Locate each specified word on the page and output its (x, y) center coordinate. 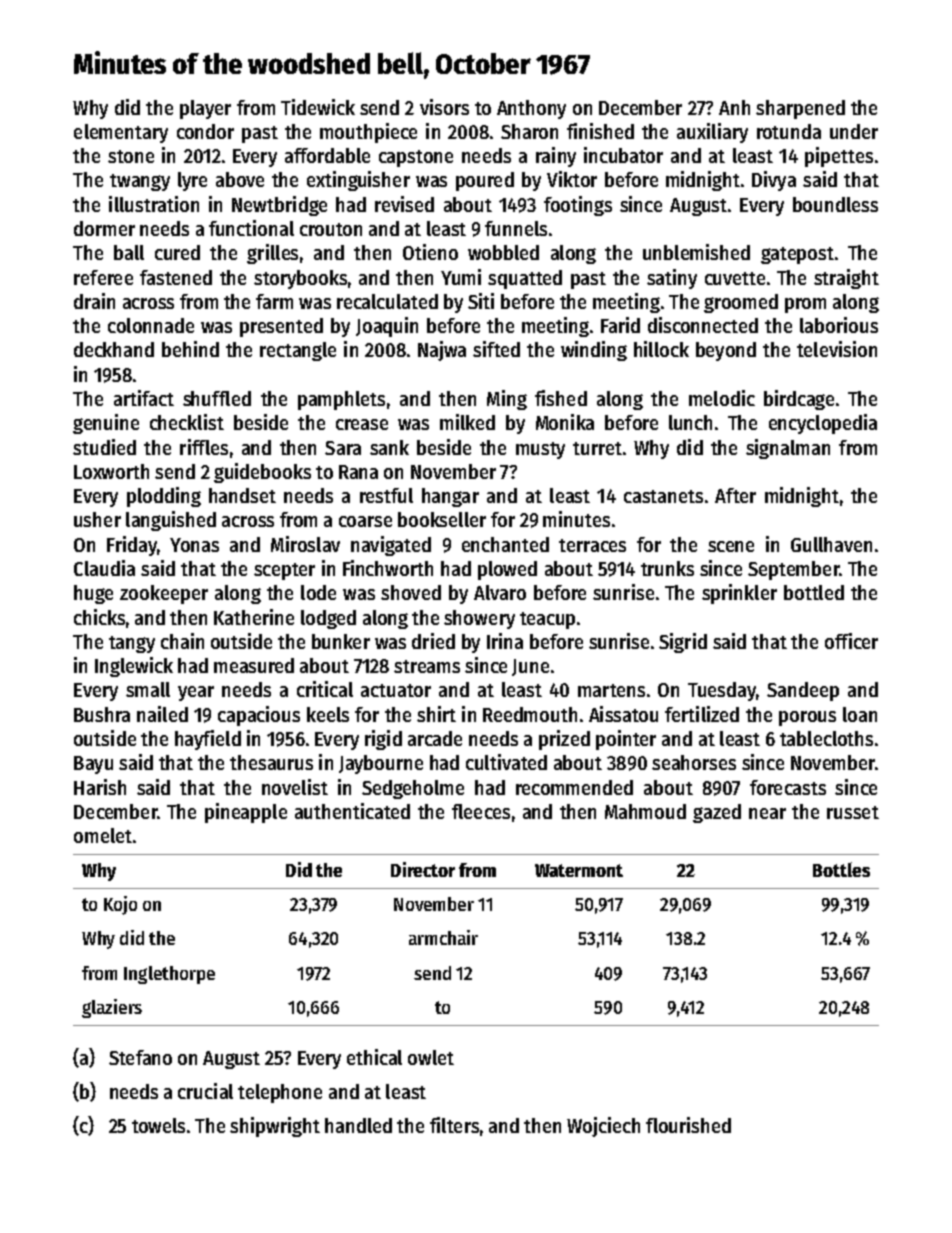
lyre (192, 181)
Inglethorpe (169, 975)
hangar (450, 497)
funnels (516, 228)
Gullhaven (831, 544)
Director (423, 869)
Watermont (579, 870)
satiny (672, 279)
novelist (295, 787)
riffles (204, 447)
